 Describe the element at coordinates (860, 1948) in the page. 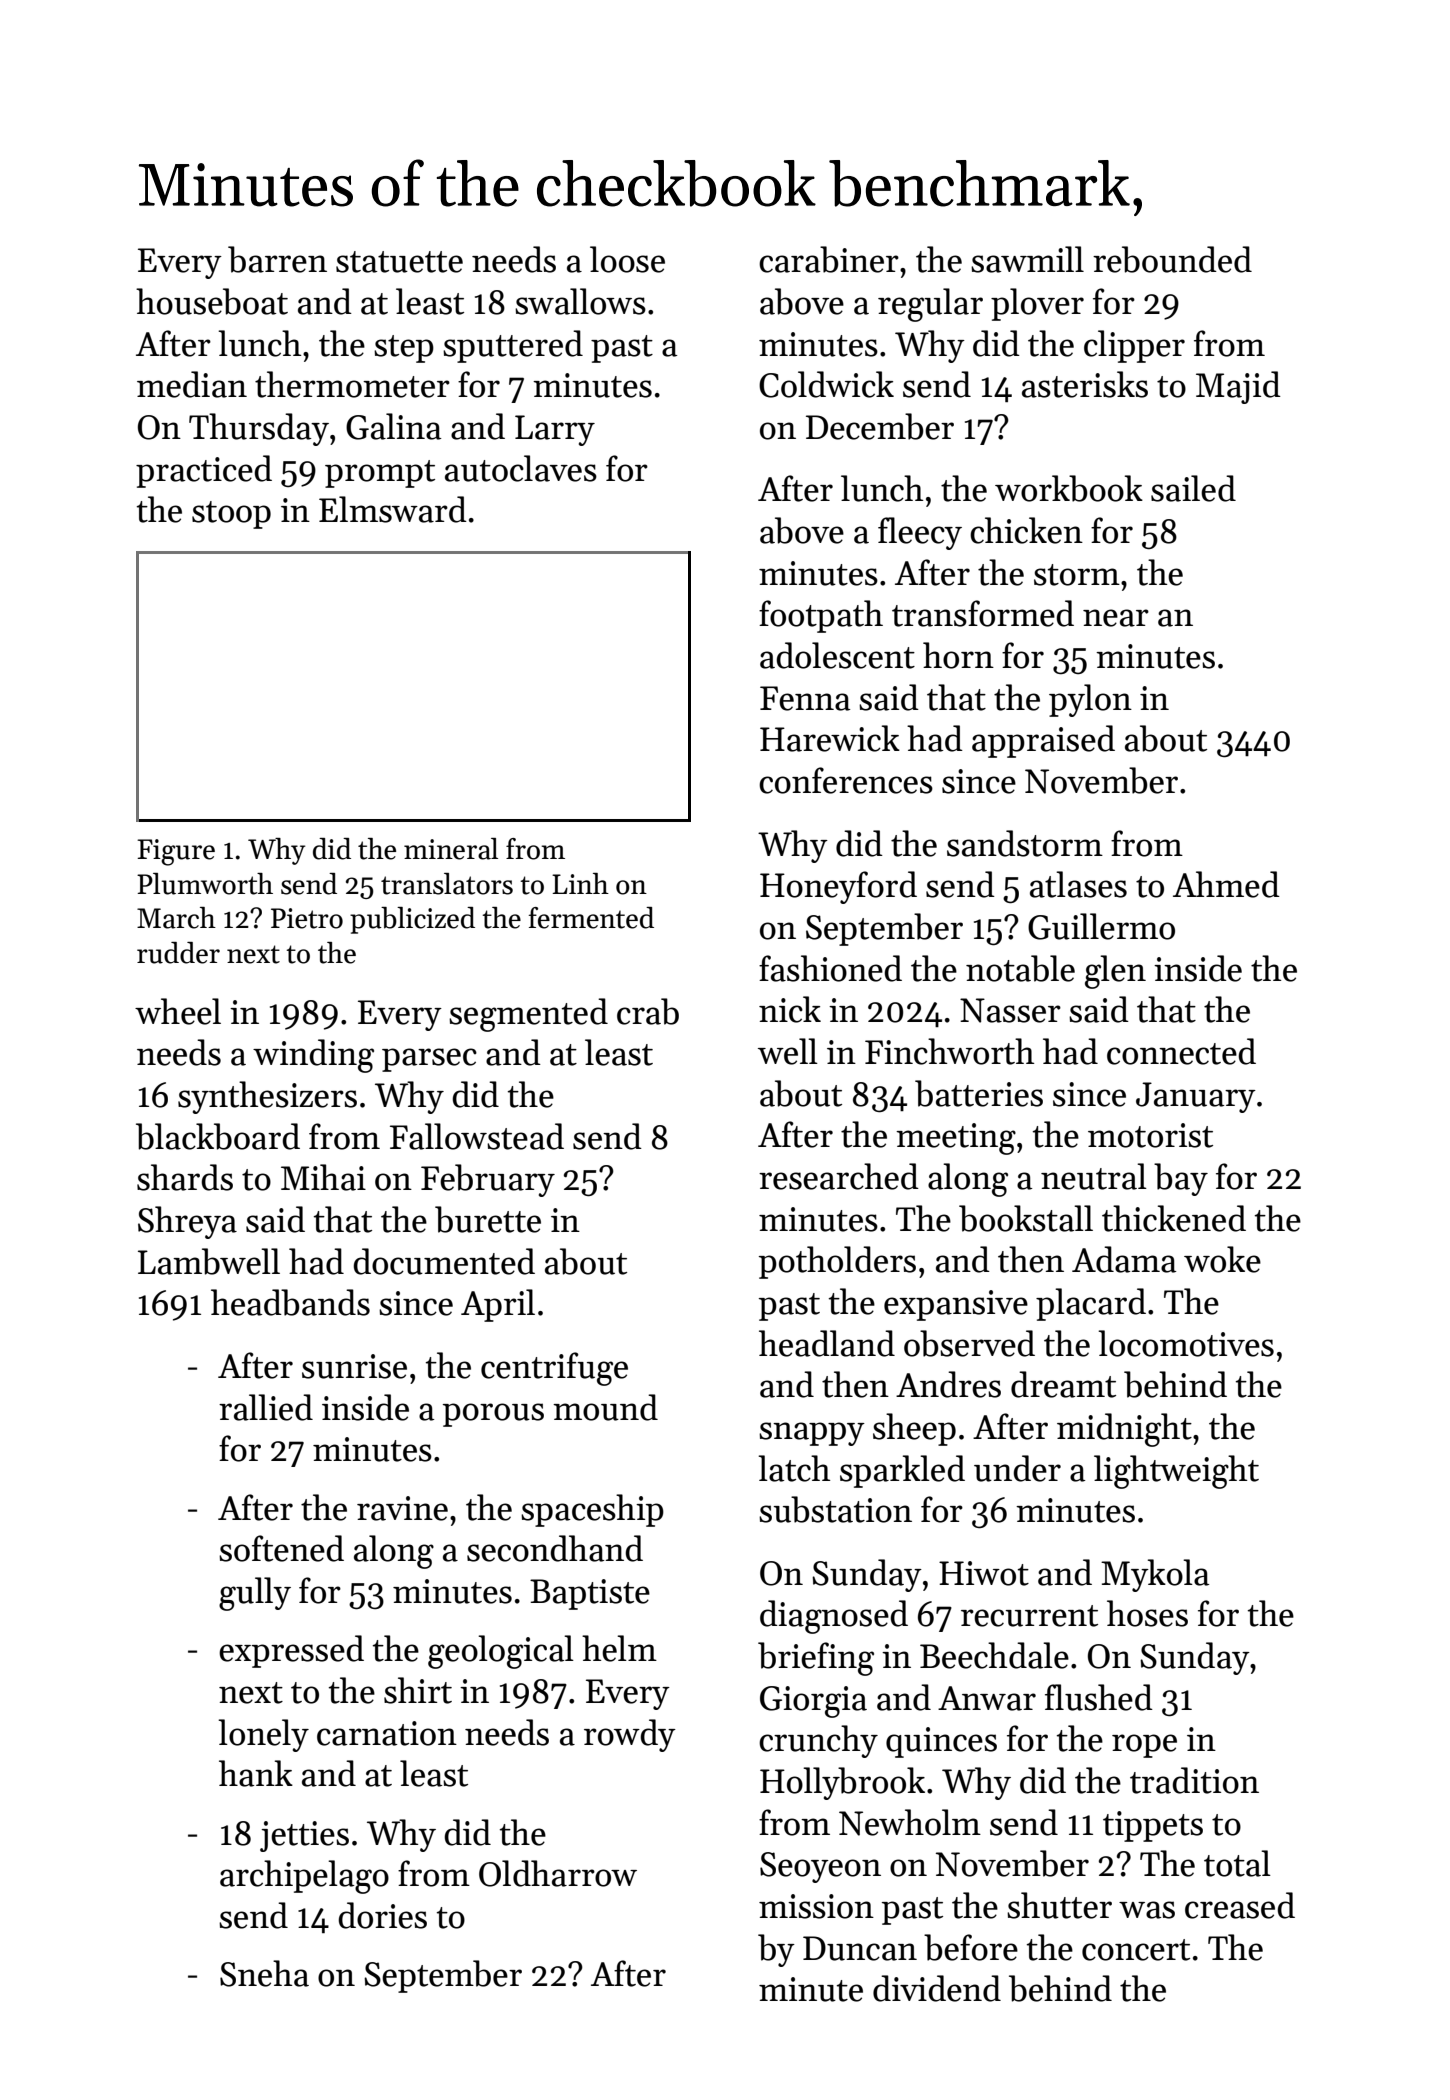

I see `Duncan` at that location.
